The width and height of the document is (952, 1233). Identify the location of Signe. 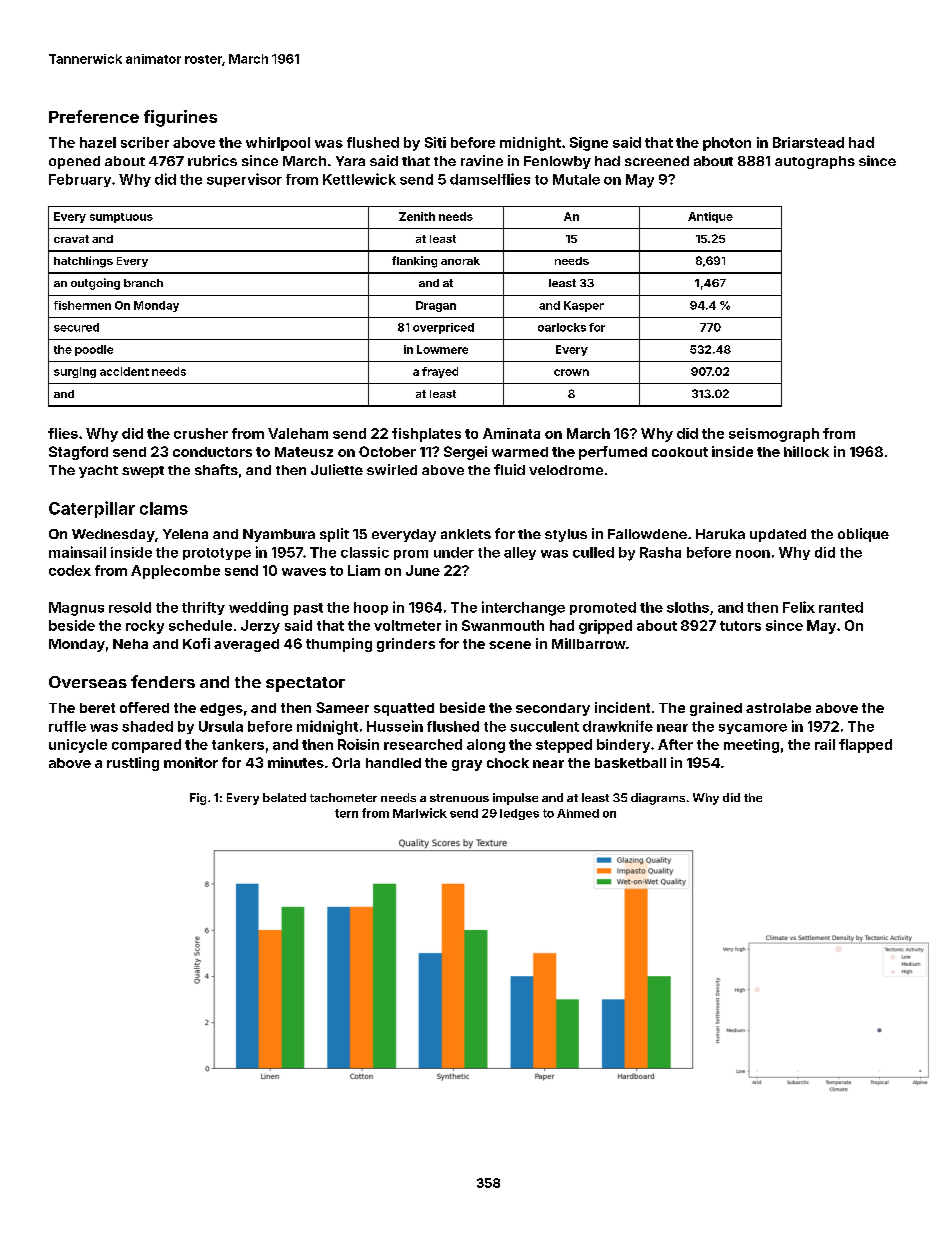
(589, 144).
